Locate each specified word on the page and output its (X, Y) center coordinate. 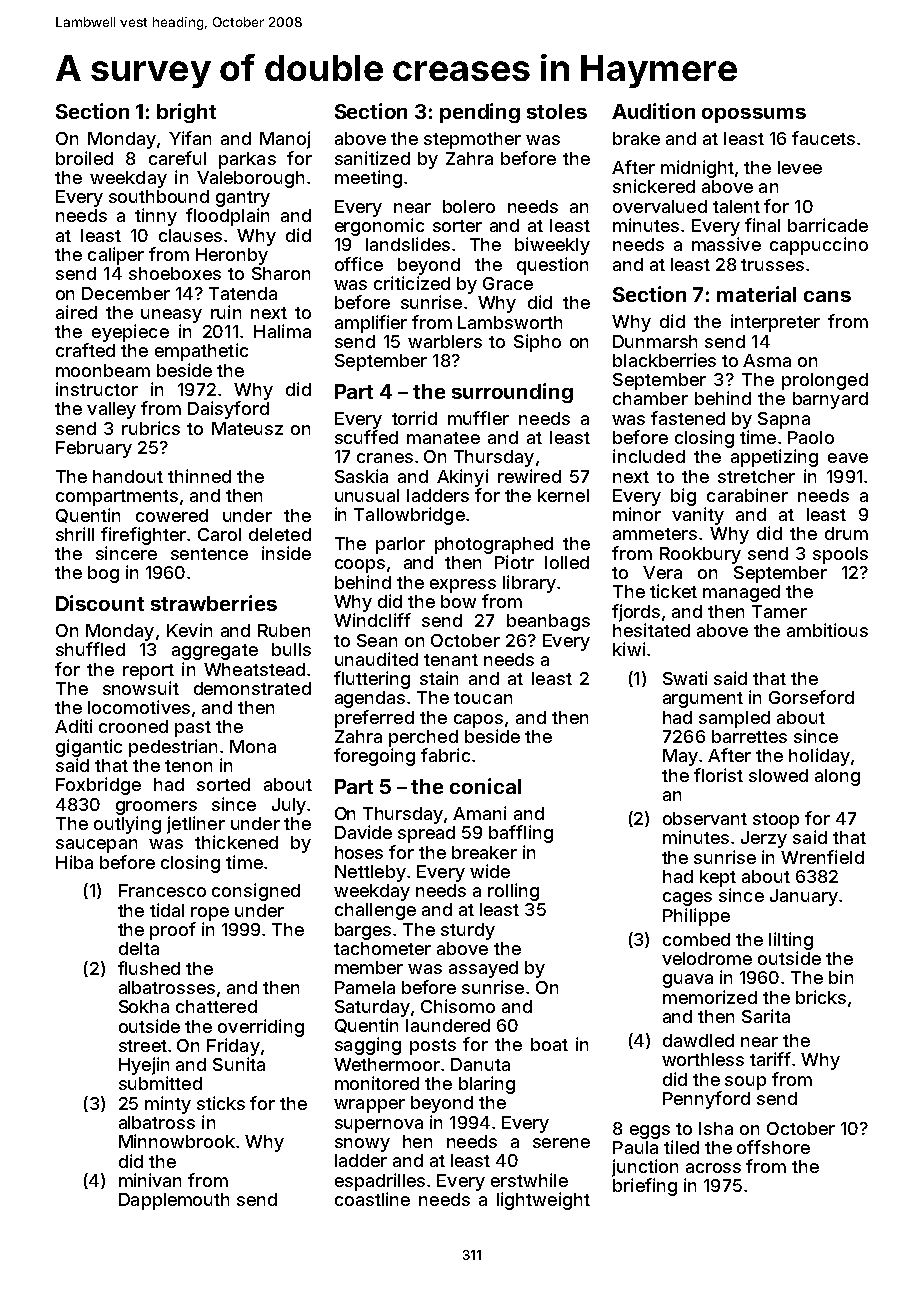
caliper (116, 256)
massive (726, 244)
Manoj (285, 140)
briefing (645, 1187)
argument (703, 700)
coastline (372, 1199)
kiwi (629, 649)
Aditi (73, 726)
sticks (221, 1103)
